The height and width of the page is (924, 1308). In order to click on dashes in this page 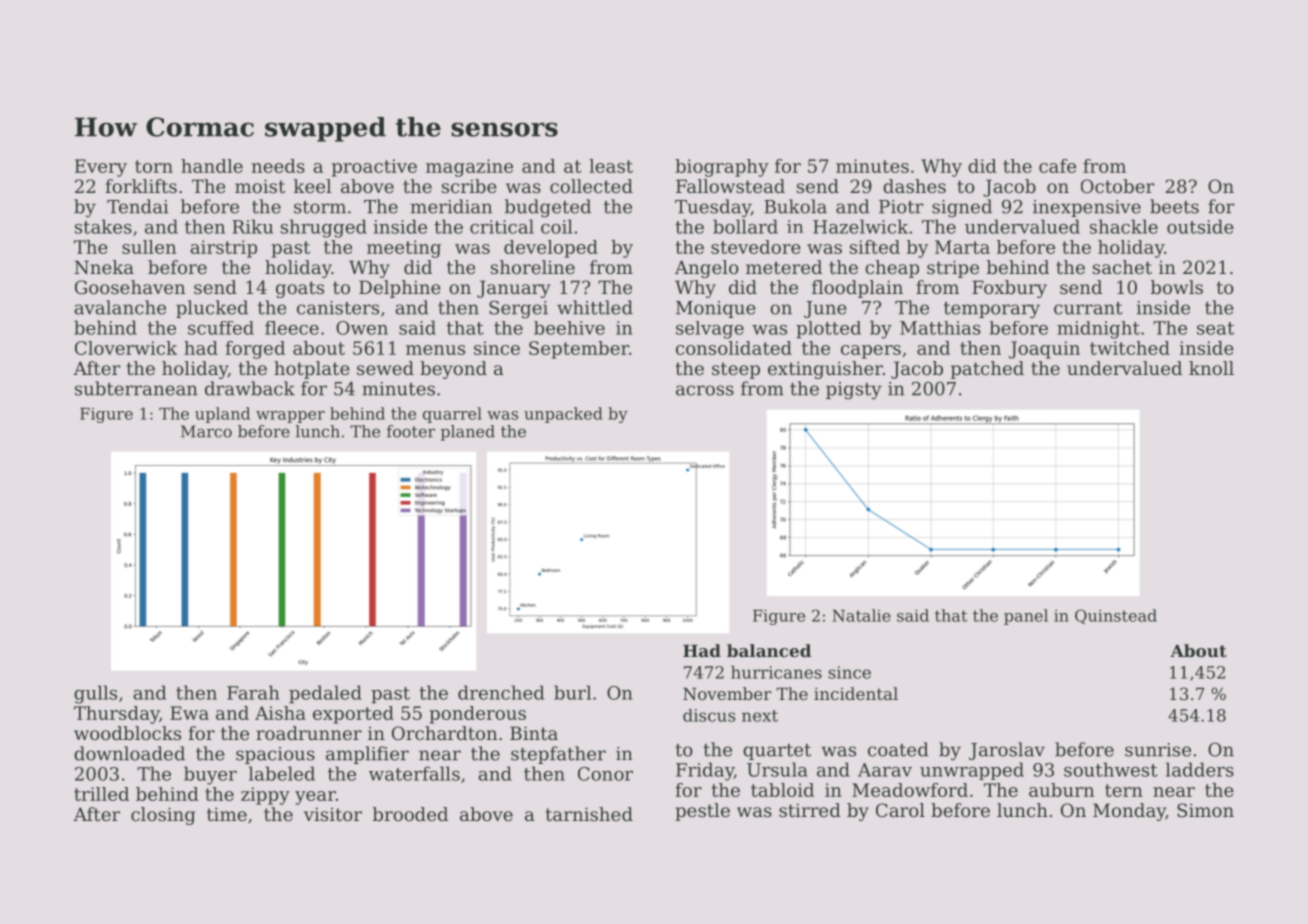, I will do `click(914, 186)`.
